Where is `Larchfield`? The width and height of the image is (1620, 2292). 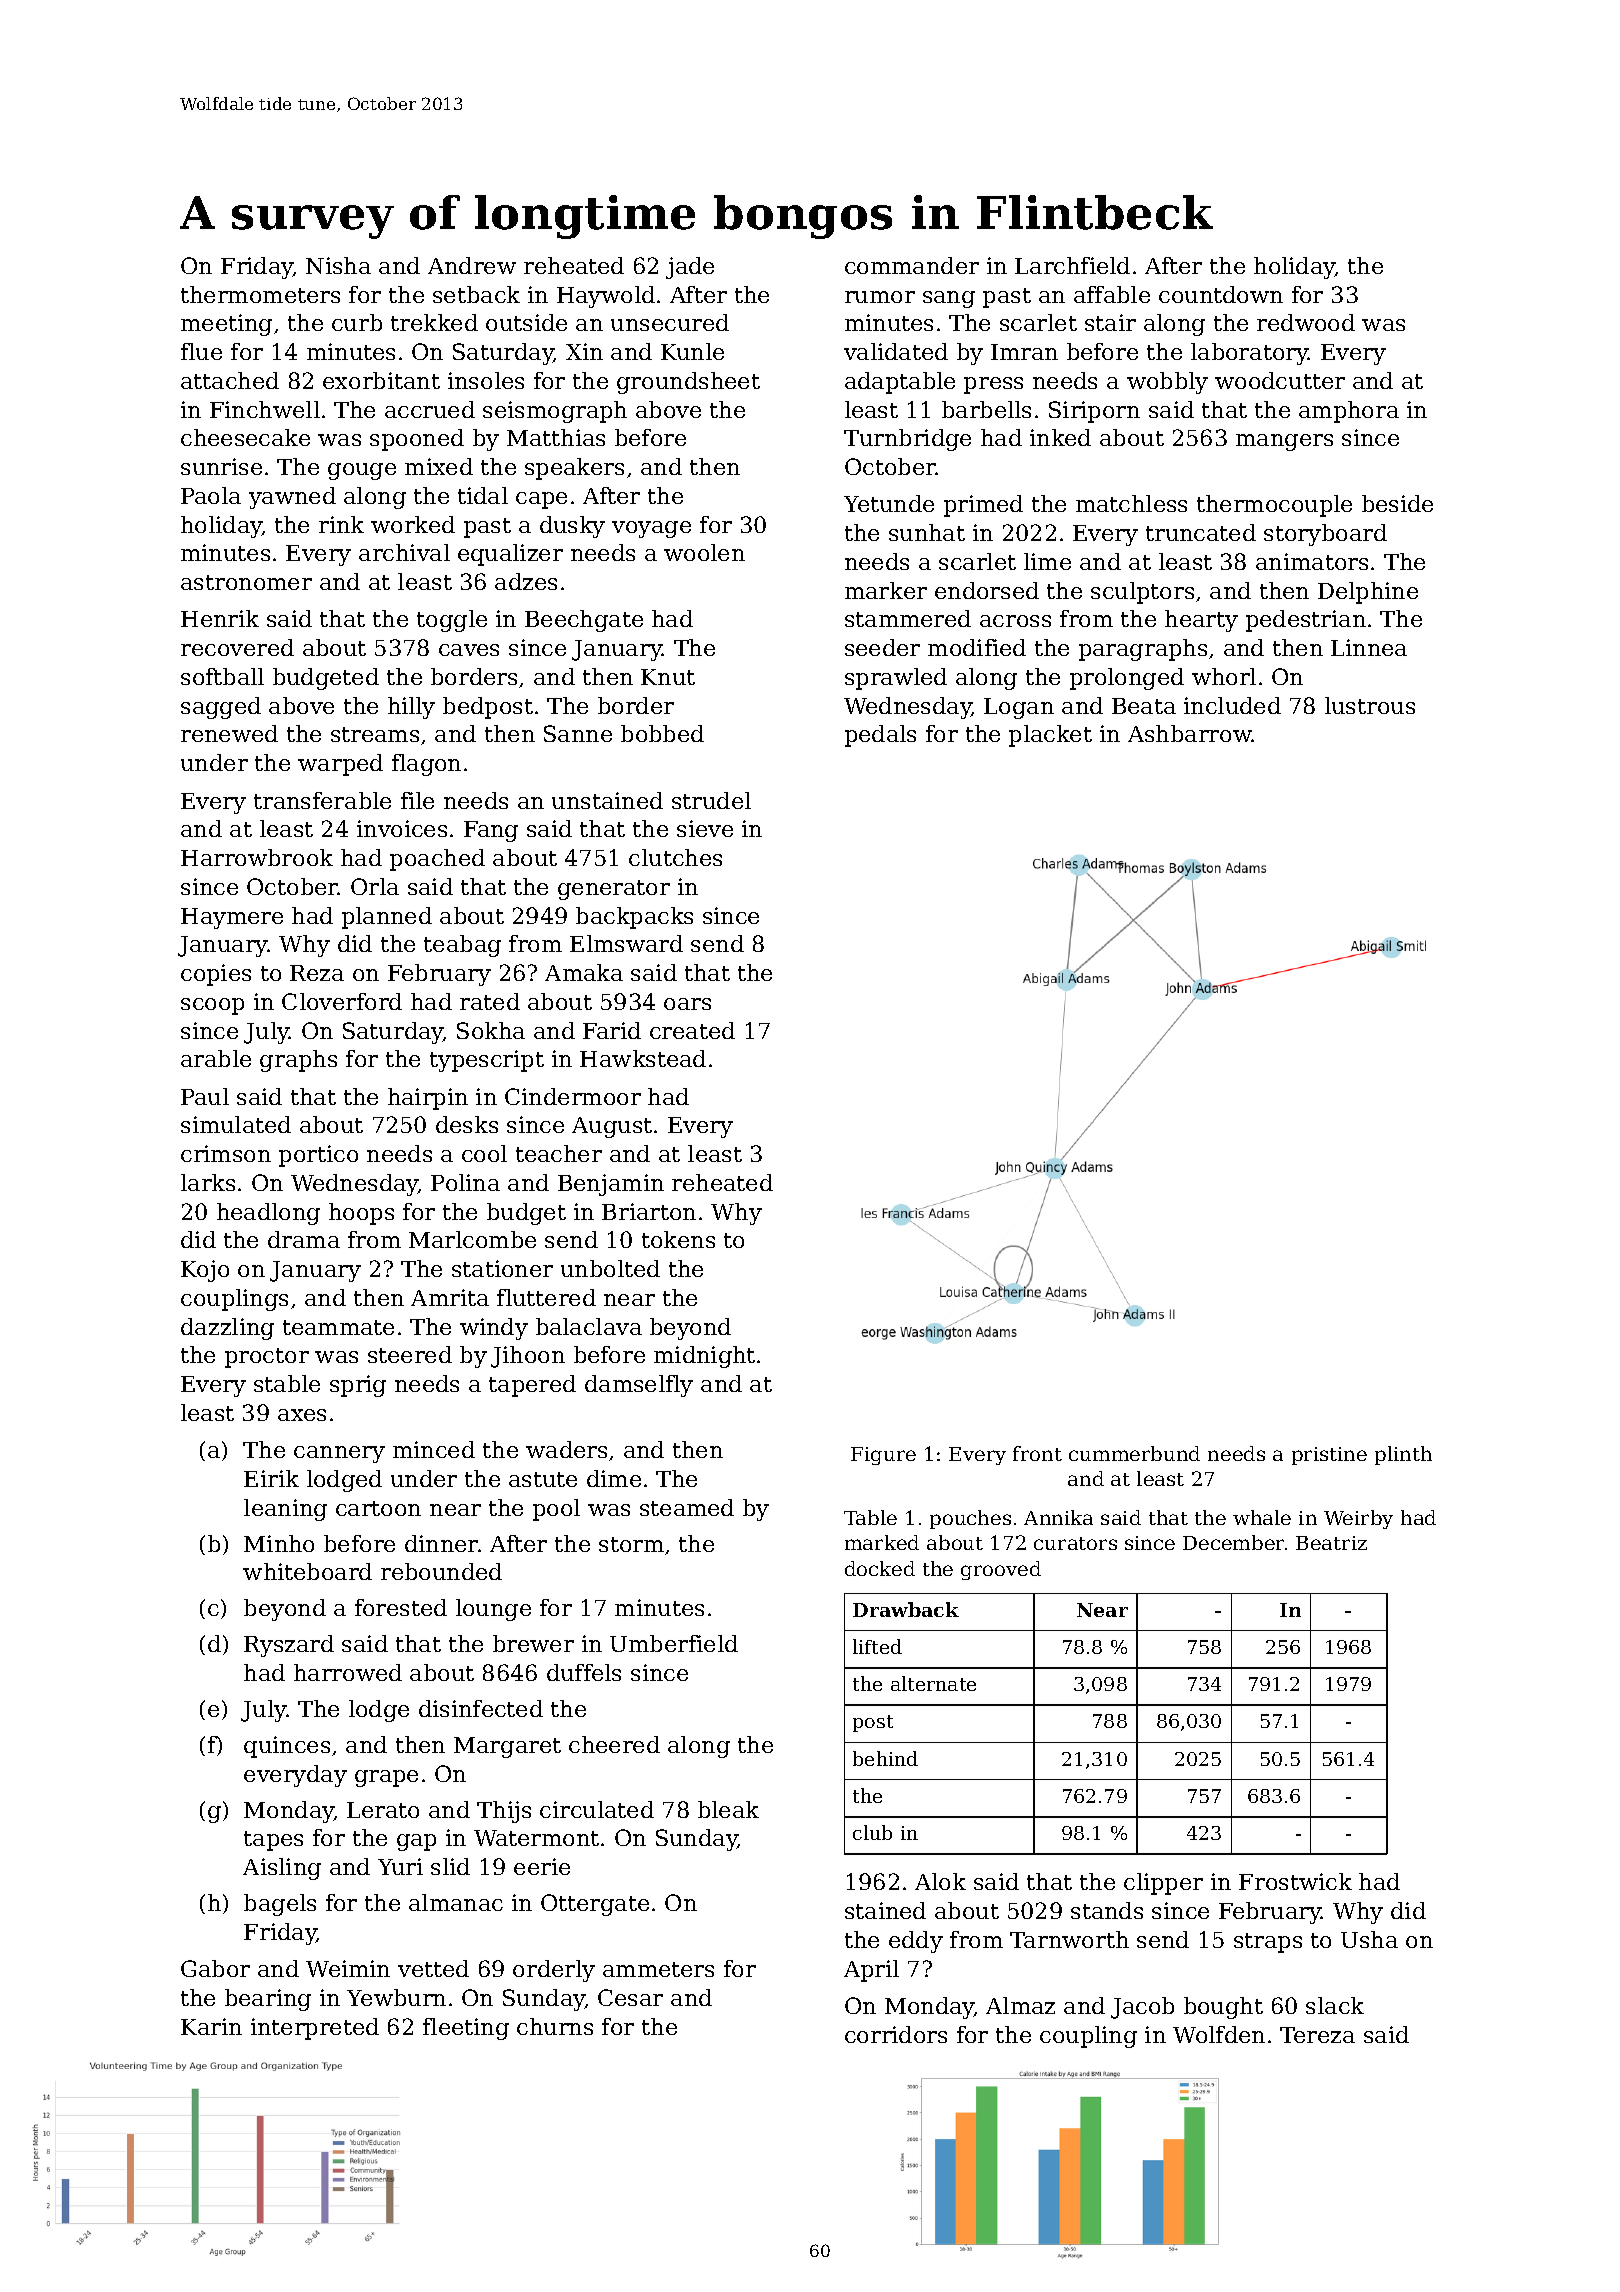
Larchfield is located at coordinates (1072, 265).
